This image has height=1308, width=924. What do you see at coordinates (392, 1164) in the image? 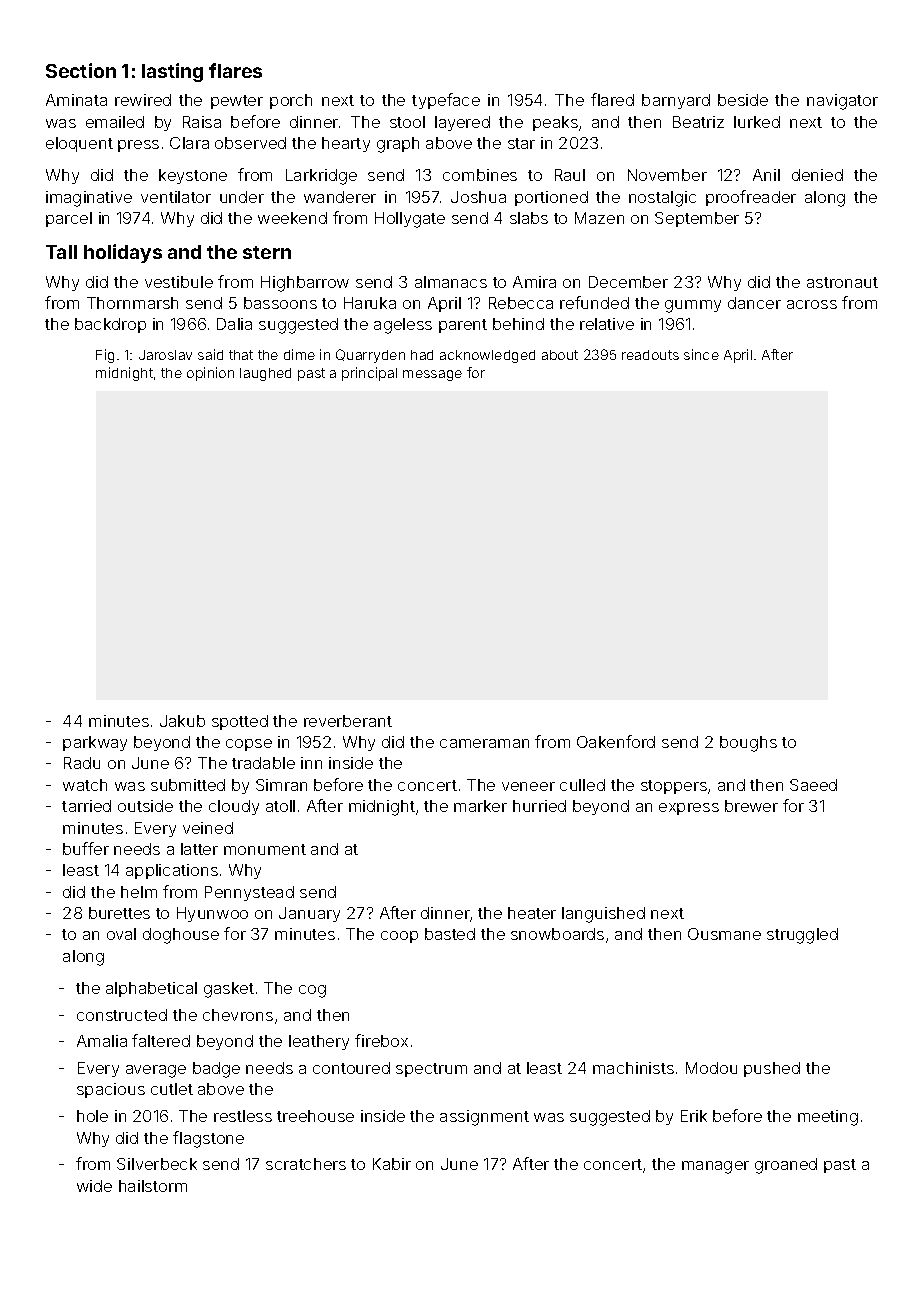
I see `Kabir` at bounding box center [392, 1164].
